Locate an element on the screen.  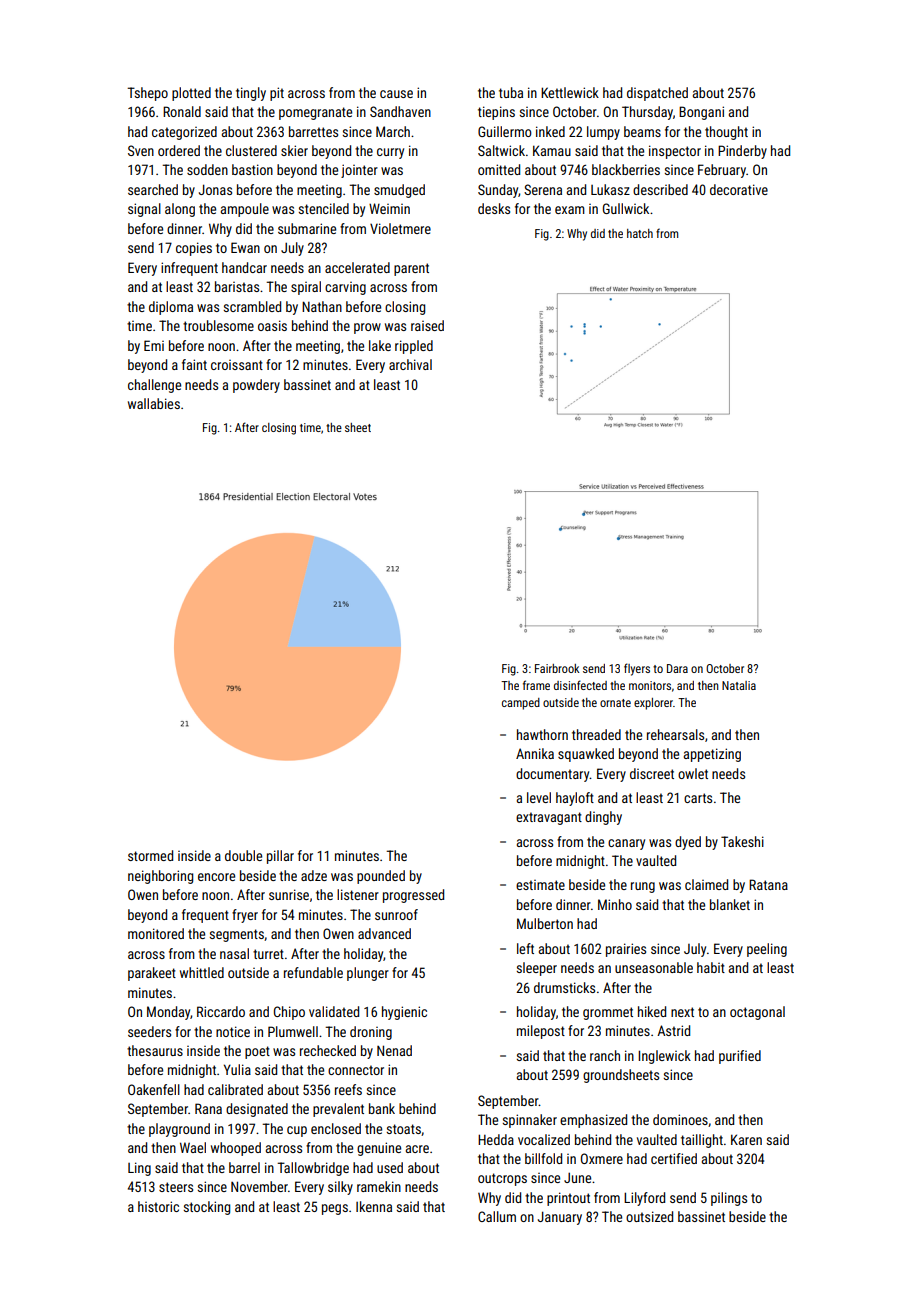
Callum is located at coordinates (497, 1216).
